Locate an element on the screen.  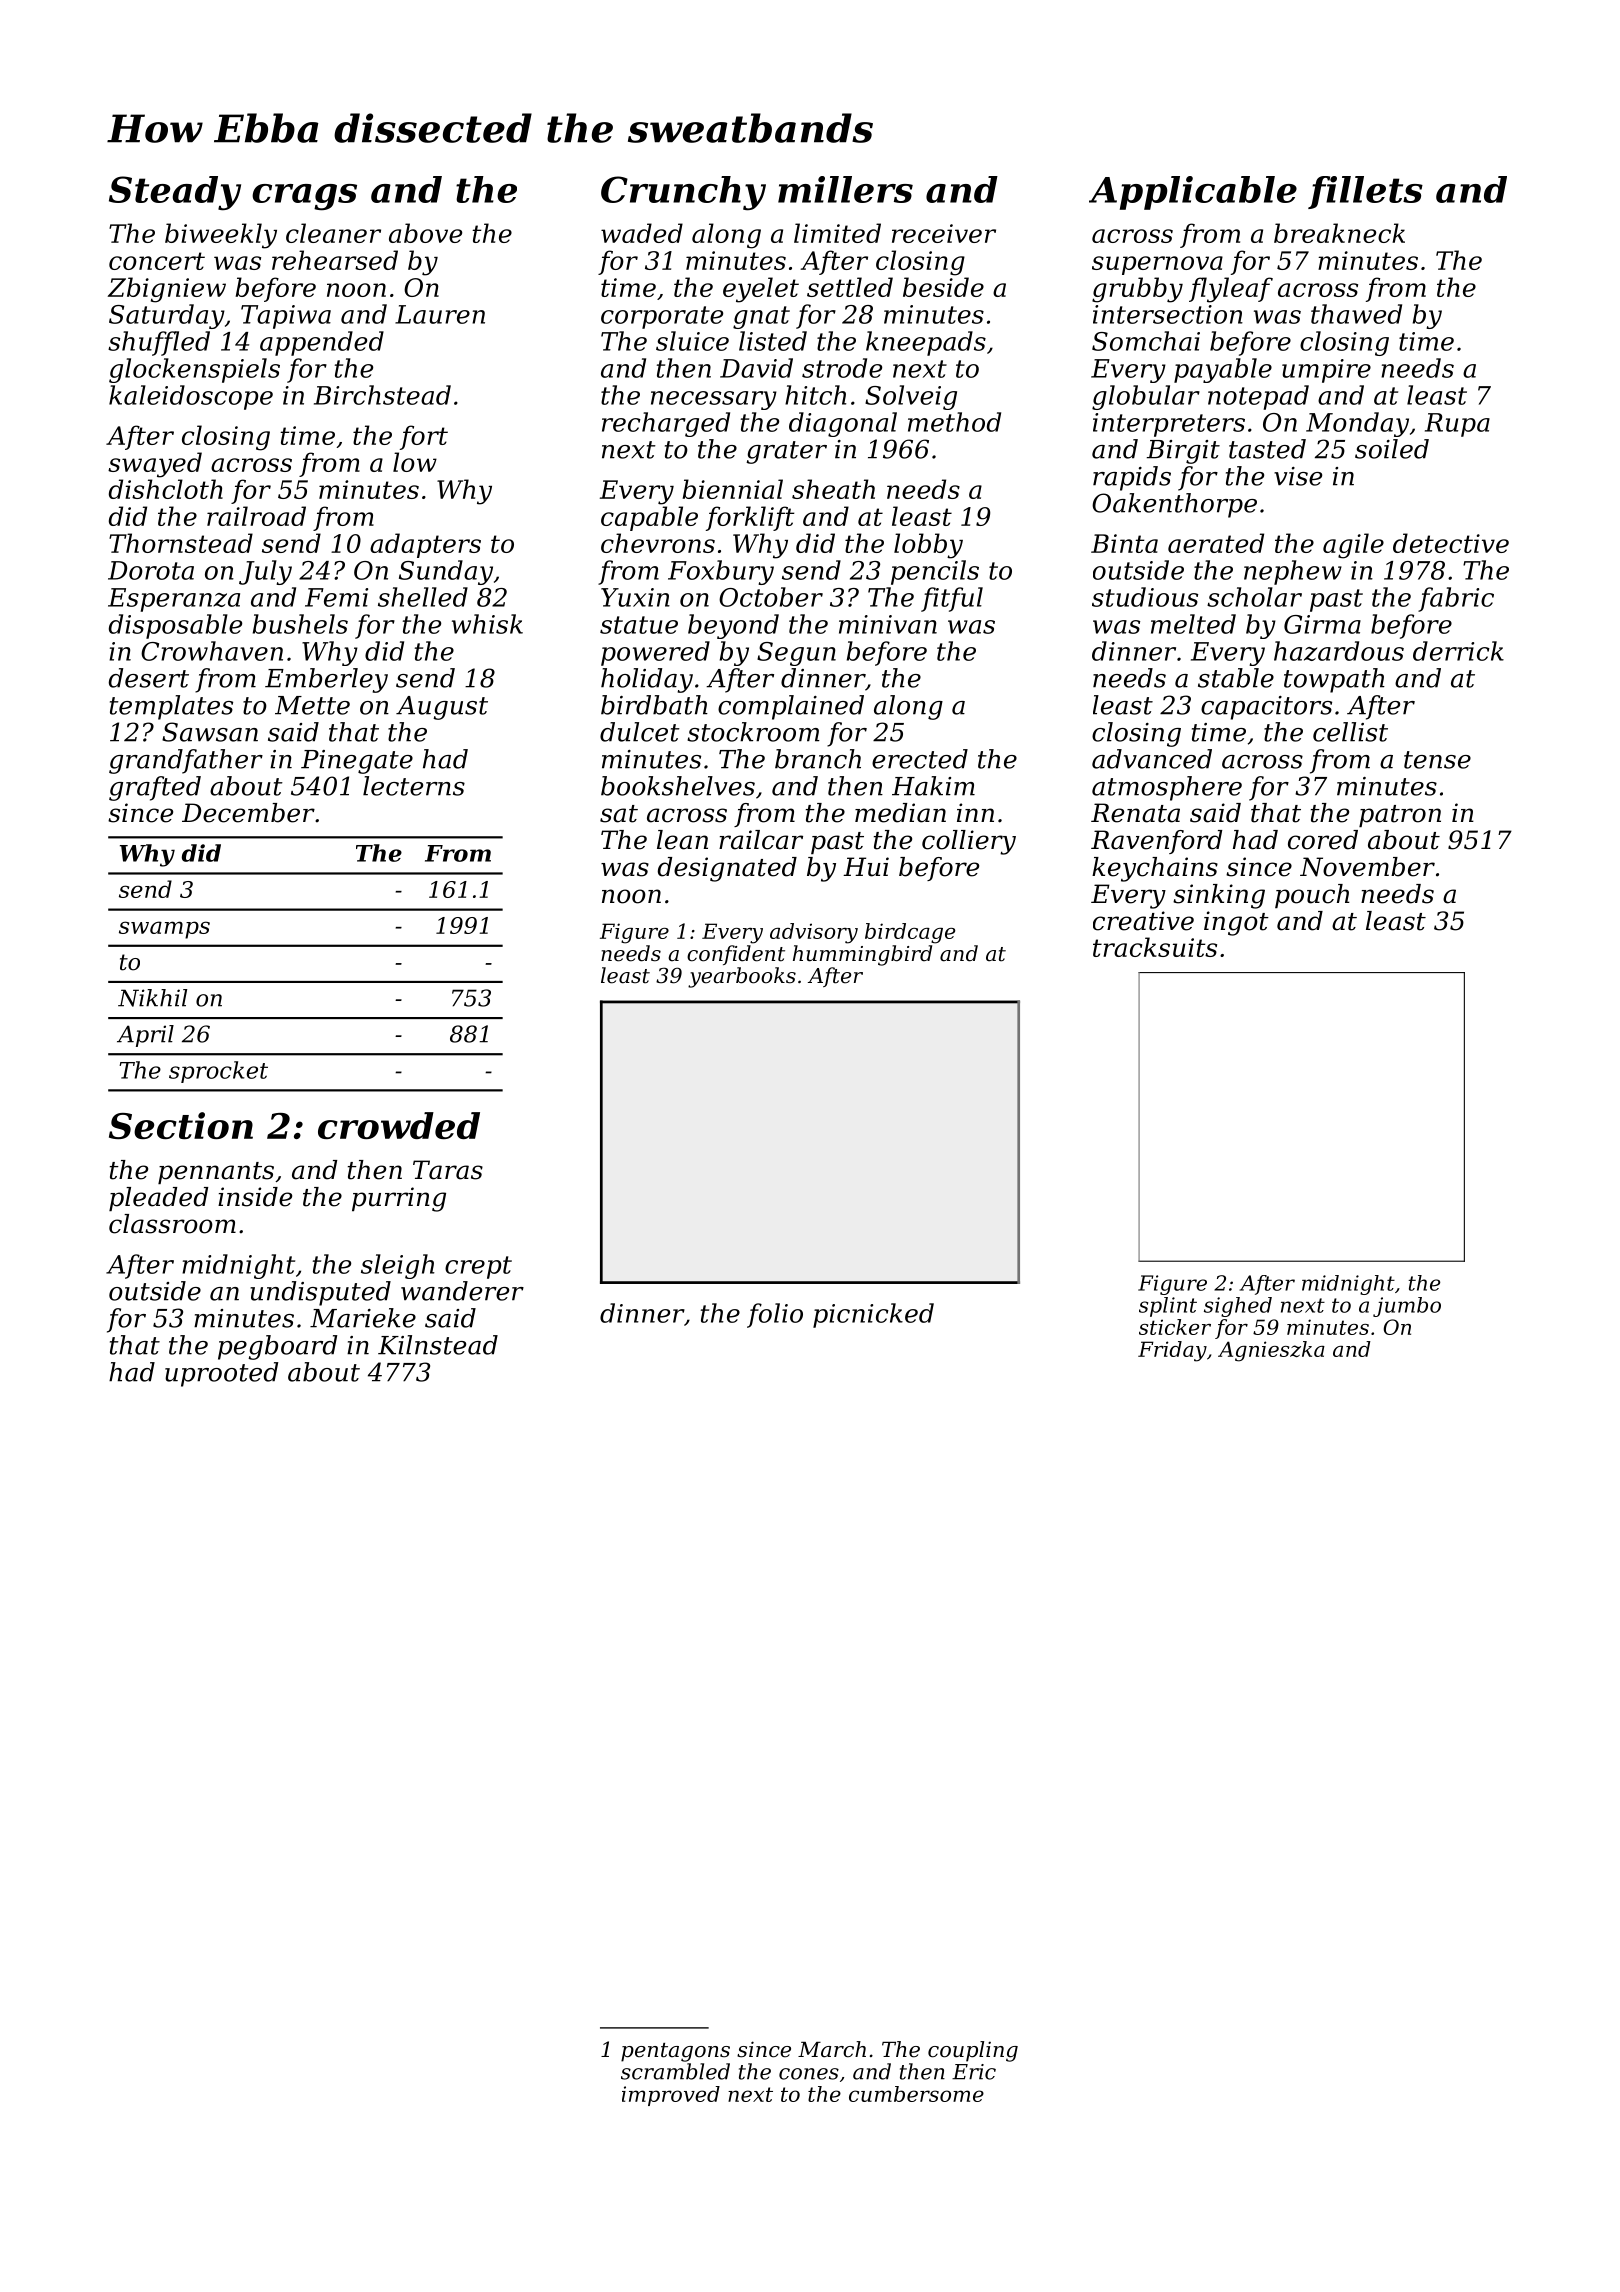
pentagons is located at coordinates (675, 2052).
